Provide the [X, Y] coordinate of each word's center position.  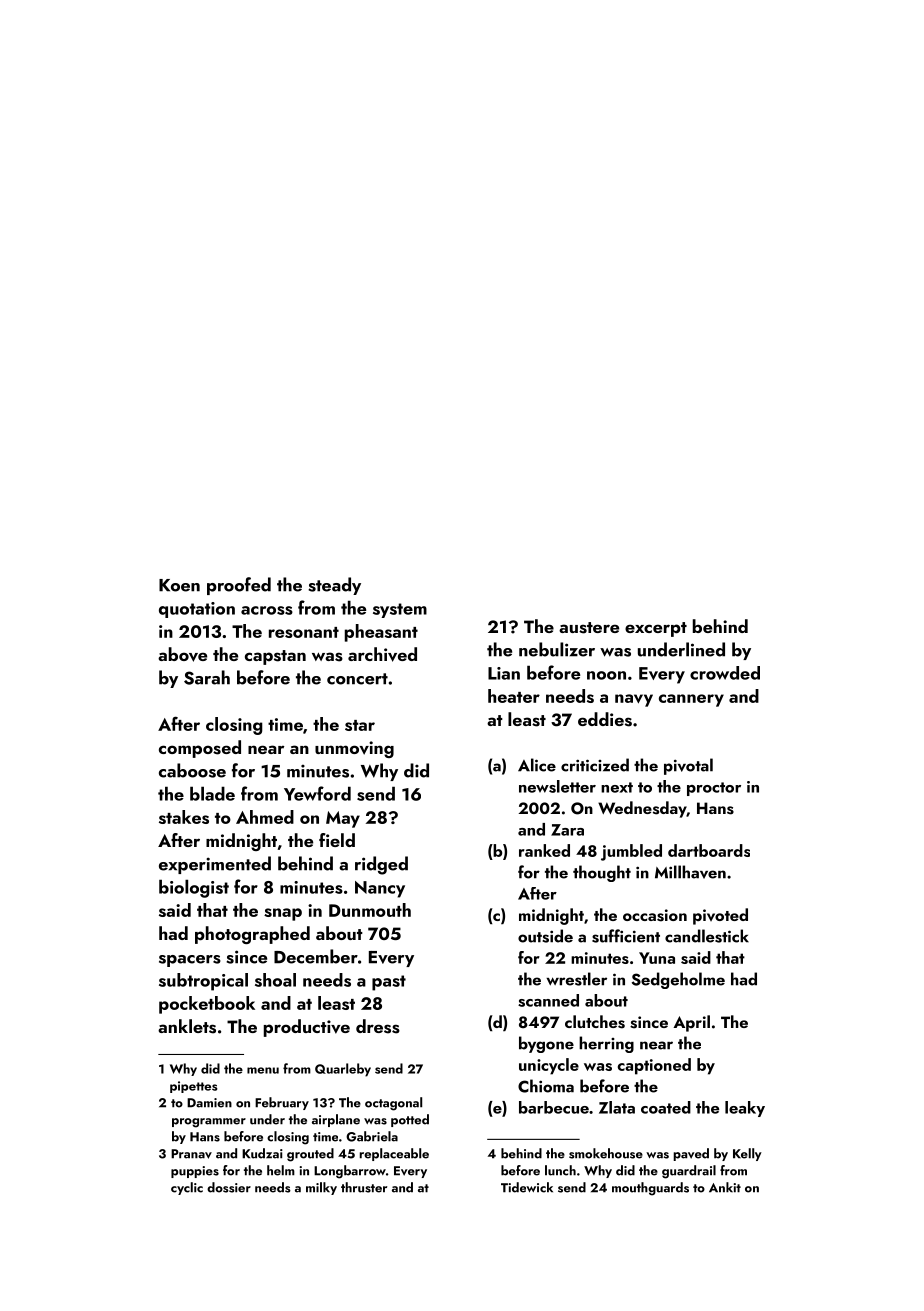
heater [514, 696]
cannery [691, 700]
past [389, 983]
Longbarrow [350, 1172]
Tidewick [527, 1187]
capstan [275, 657]
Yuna [657, 958]
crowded [725, 673]
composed [200, 749]
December [316, 956]
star [360, 725]
